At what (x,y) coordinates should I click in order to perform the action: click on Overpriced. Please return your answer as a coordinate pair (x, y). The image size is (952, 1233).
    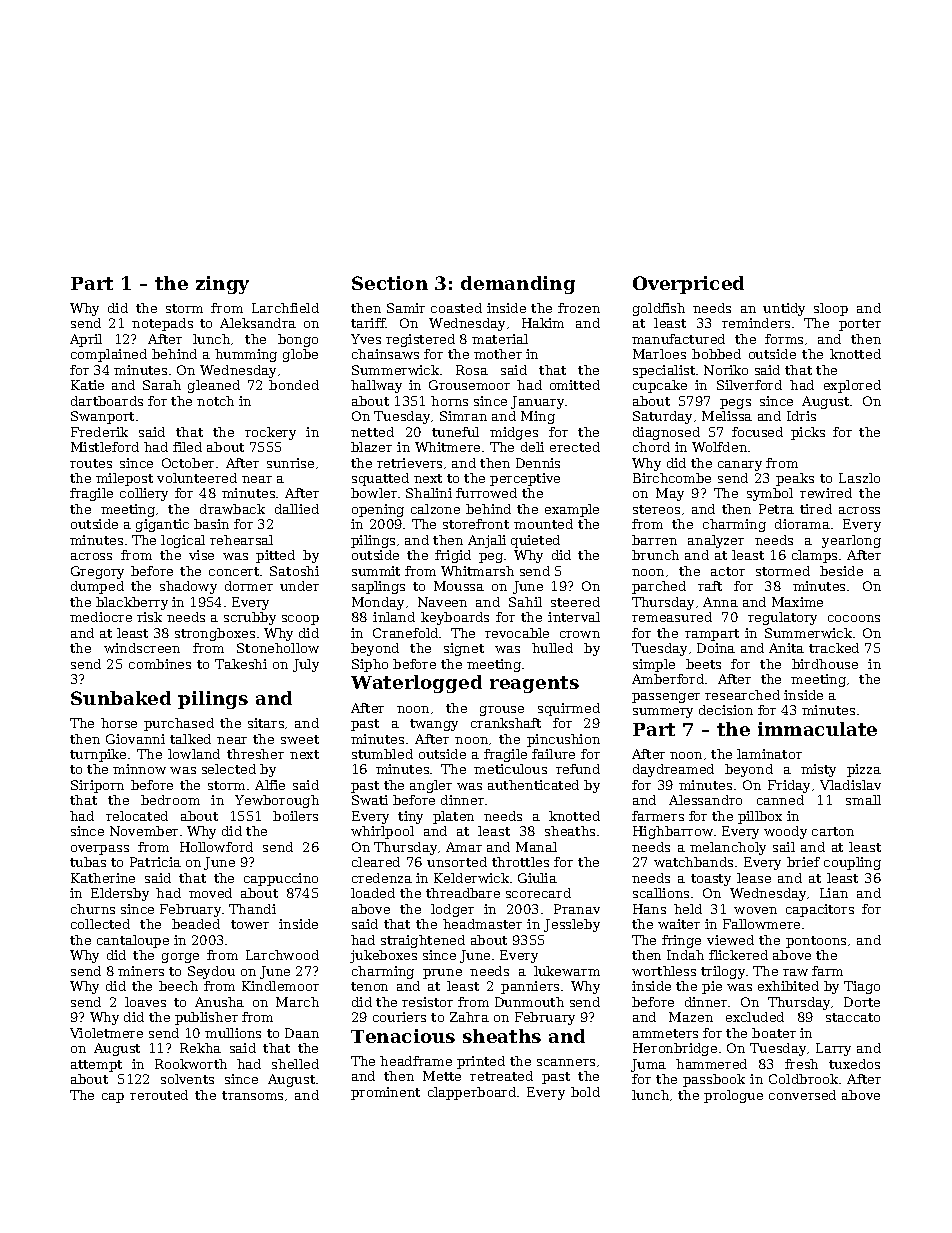
    Looking at the image, I should click on (688, 285).
